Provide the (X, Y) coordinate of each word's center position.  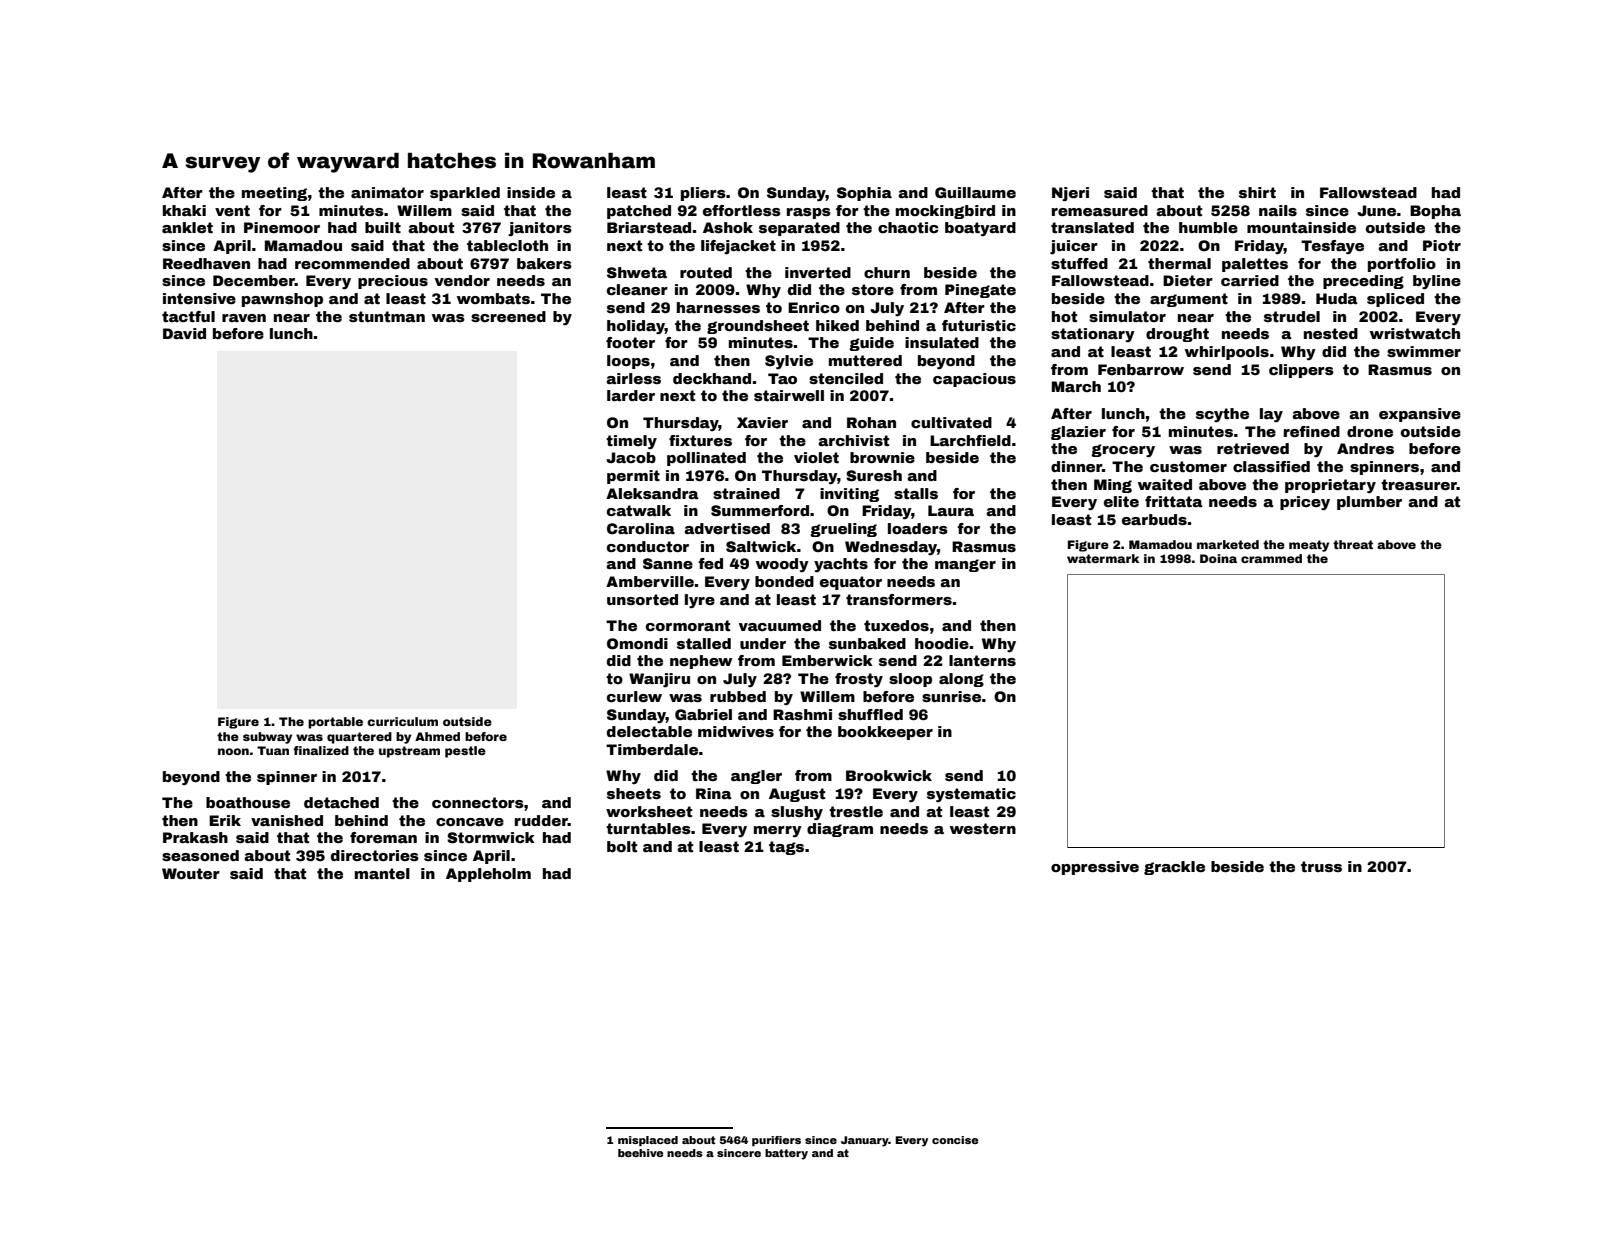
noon (233, 751)
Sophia (864, 194)
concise (955, 1140)
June (1376, 210)
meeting (274, 194)
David (184, 333)
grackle (1174, 868)
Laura (951, 510)
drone (1370, 431)
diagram (840, 830)
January (865, 1141)
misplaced (648, 1141)
